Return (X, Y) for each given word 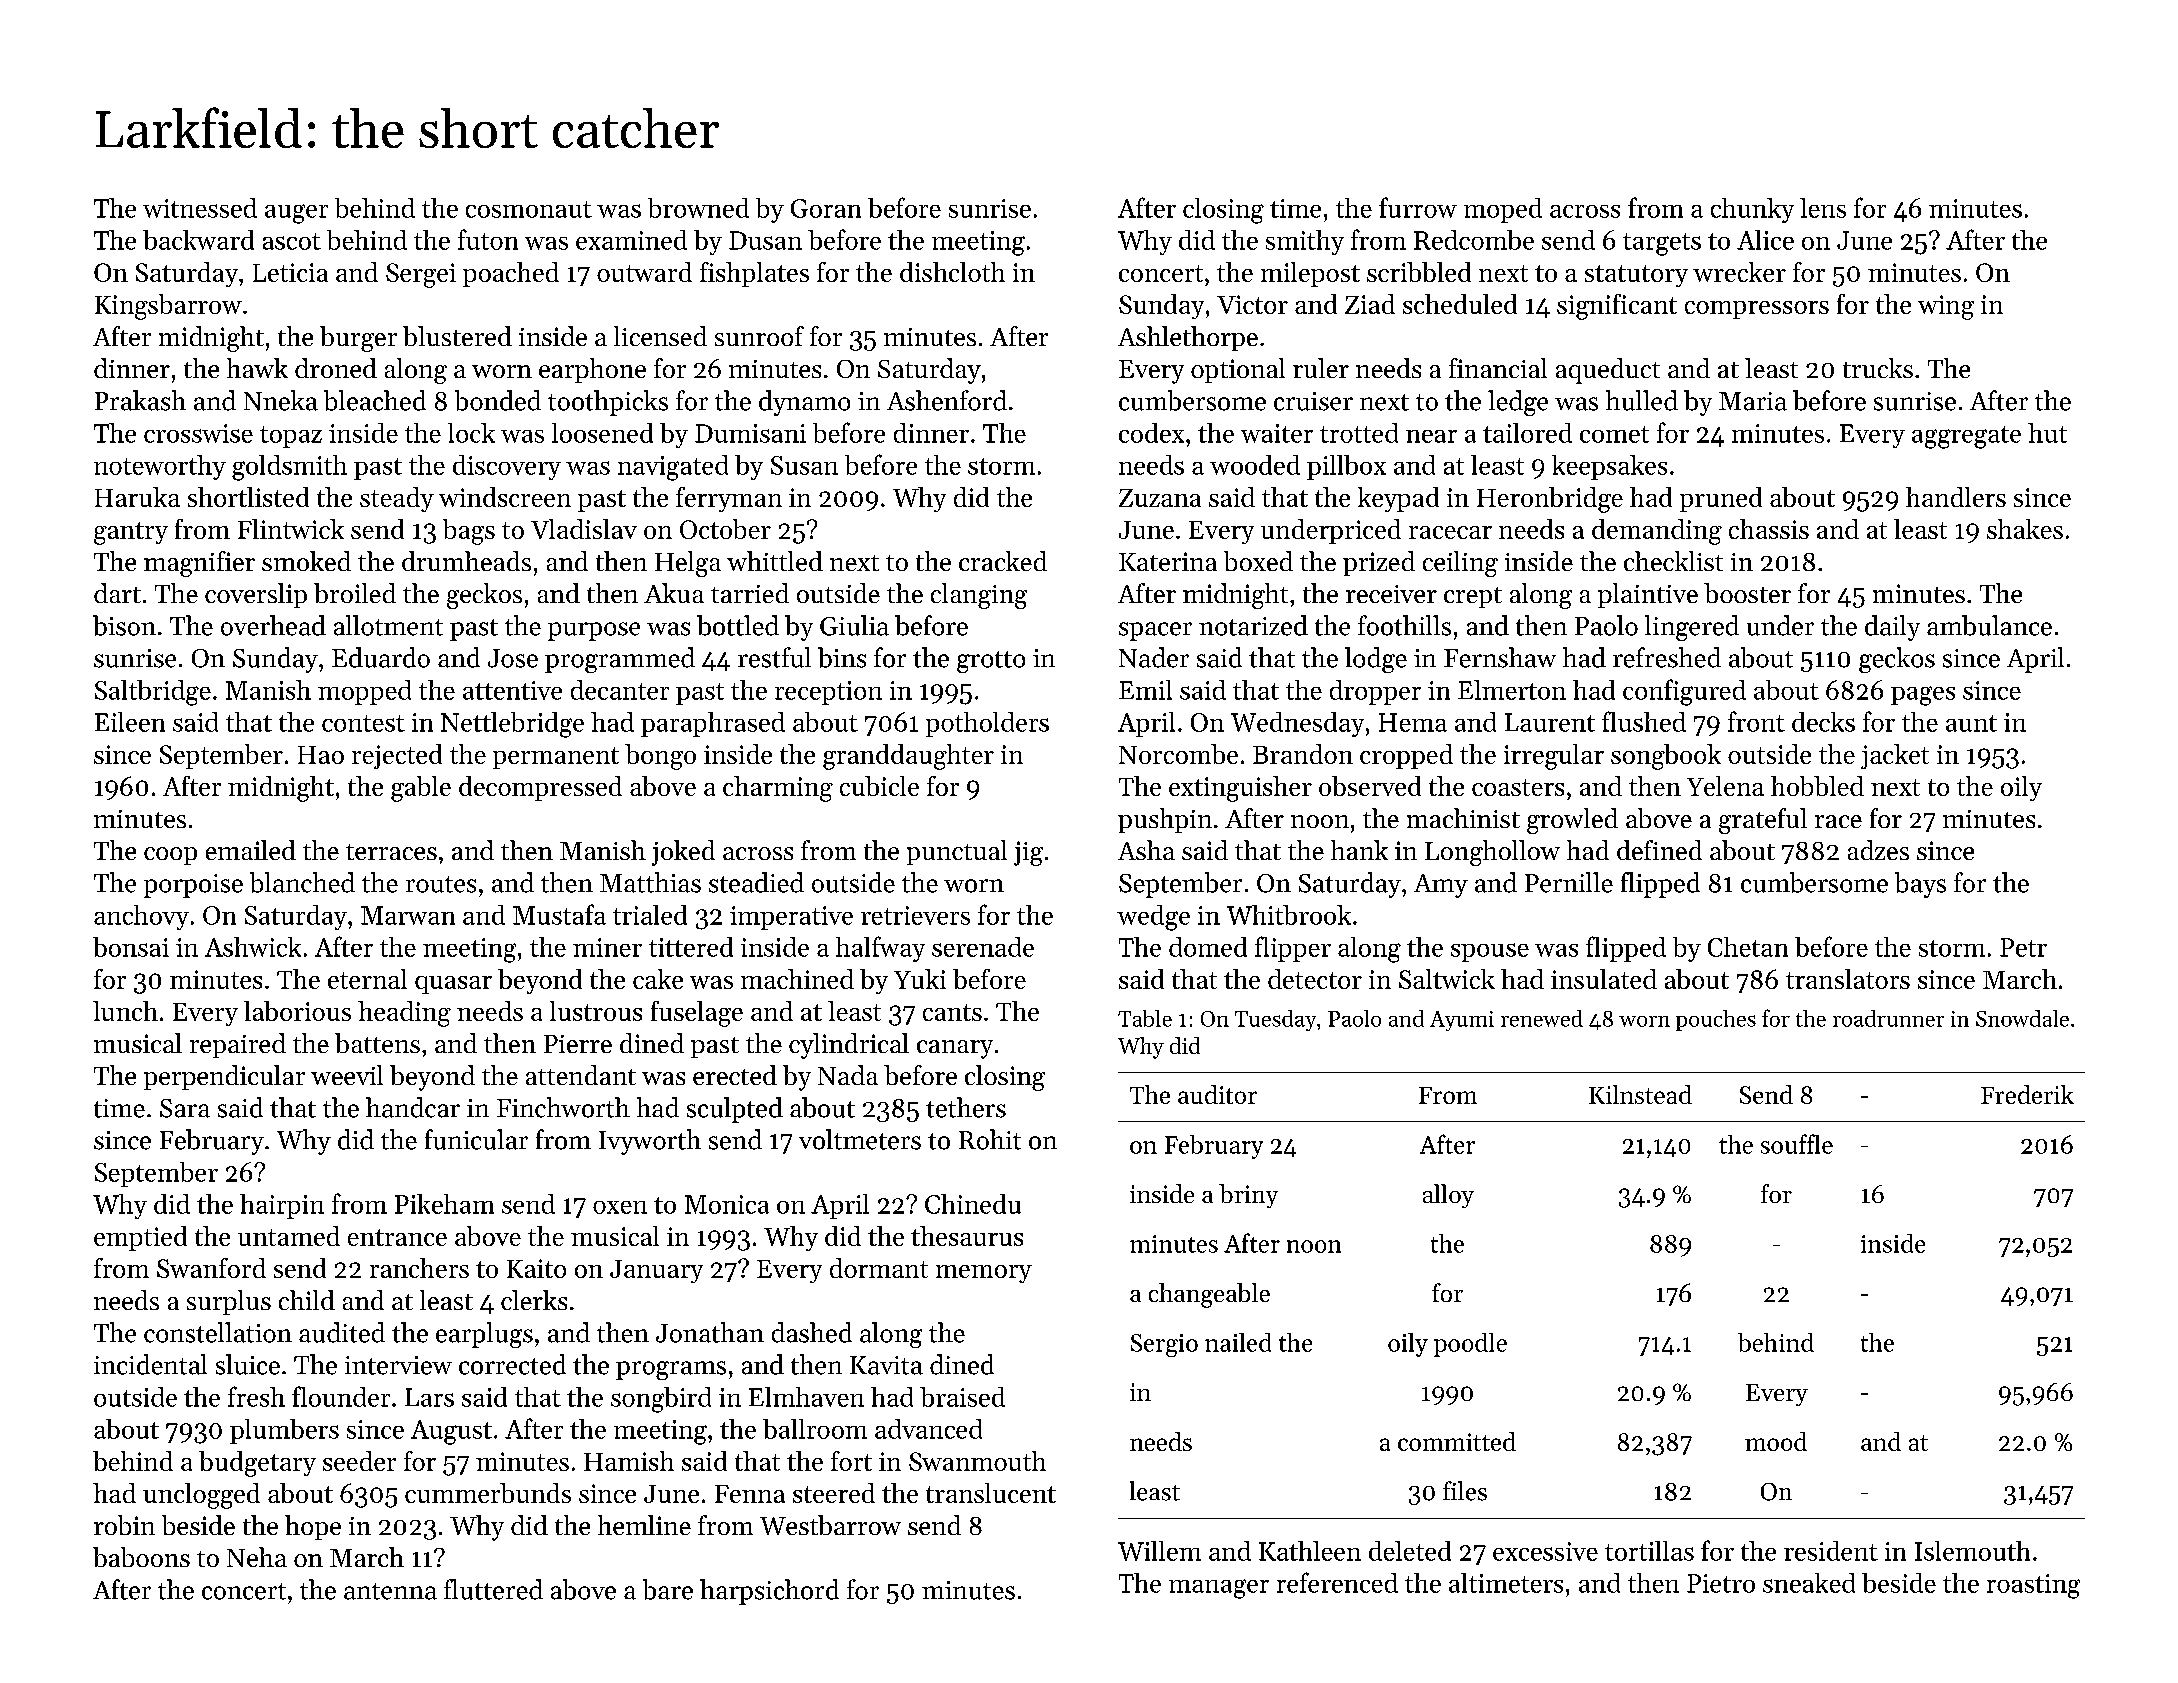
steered (834, 1493)
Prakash (140, 400)
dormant (879, 1268)
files (1465, 1491)
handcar (413, 1107)
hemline (644, 1525)
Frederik (2027, 1094)
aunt (1971, 723)
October (725, 529)
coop (170, 856)
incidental (150, 1364)
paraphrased (713, 724)
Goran (826, 208)
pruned (1721, 499)
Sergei (421, 275)
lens (1823, 208)
